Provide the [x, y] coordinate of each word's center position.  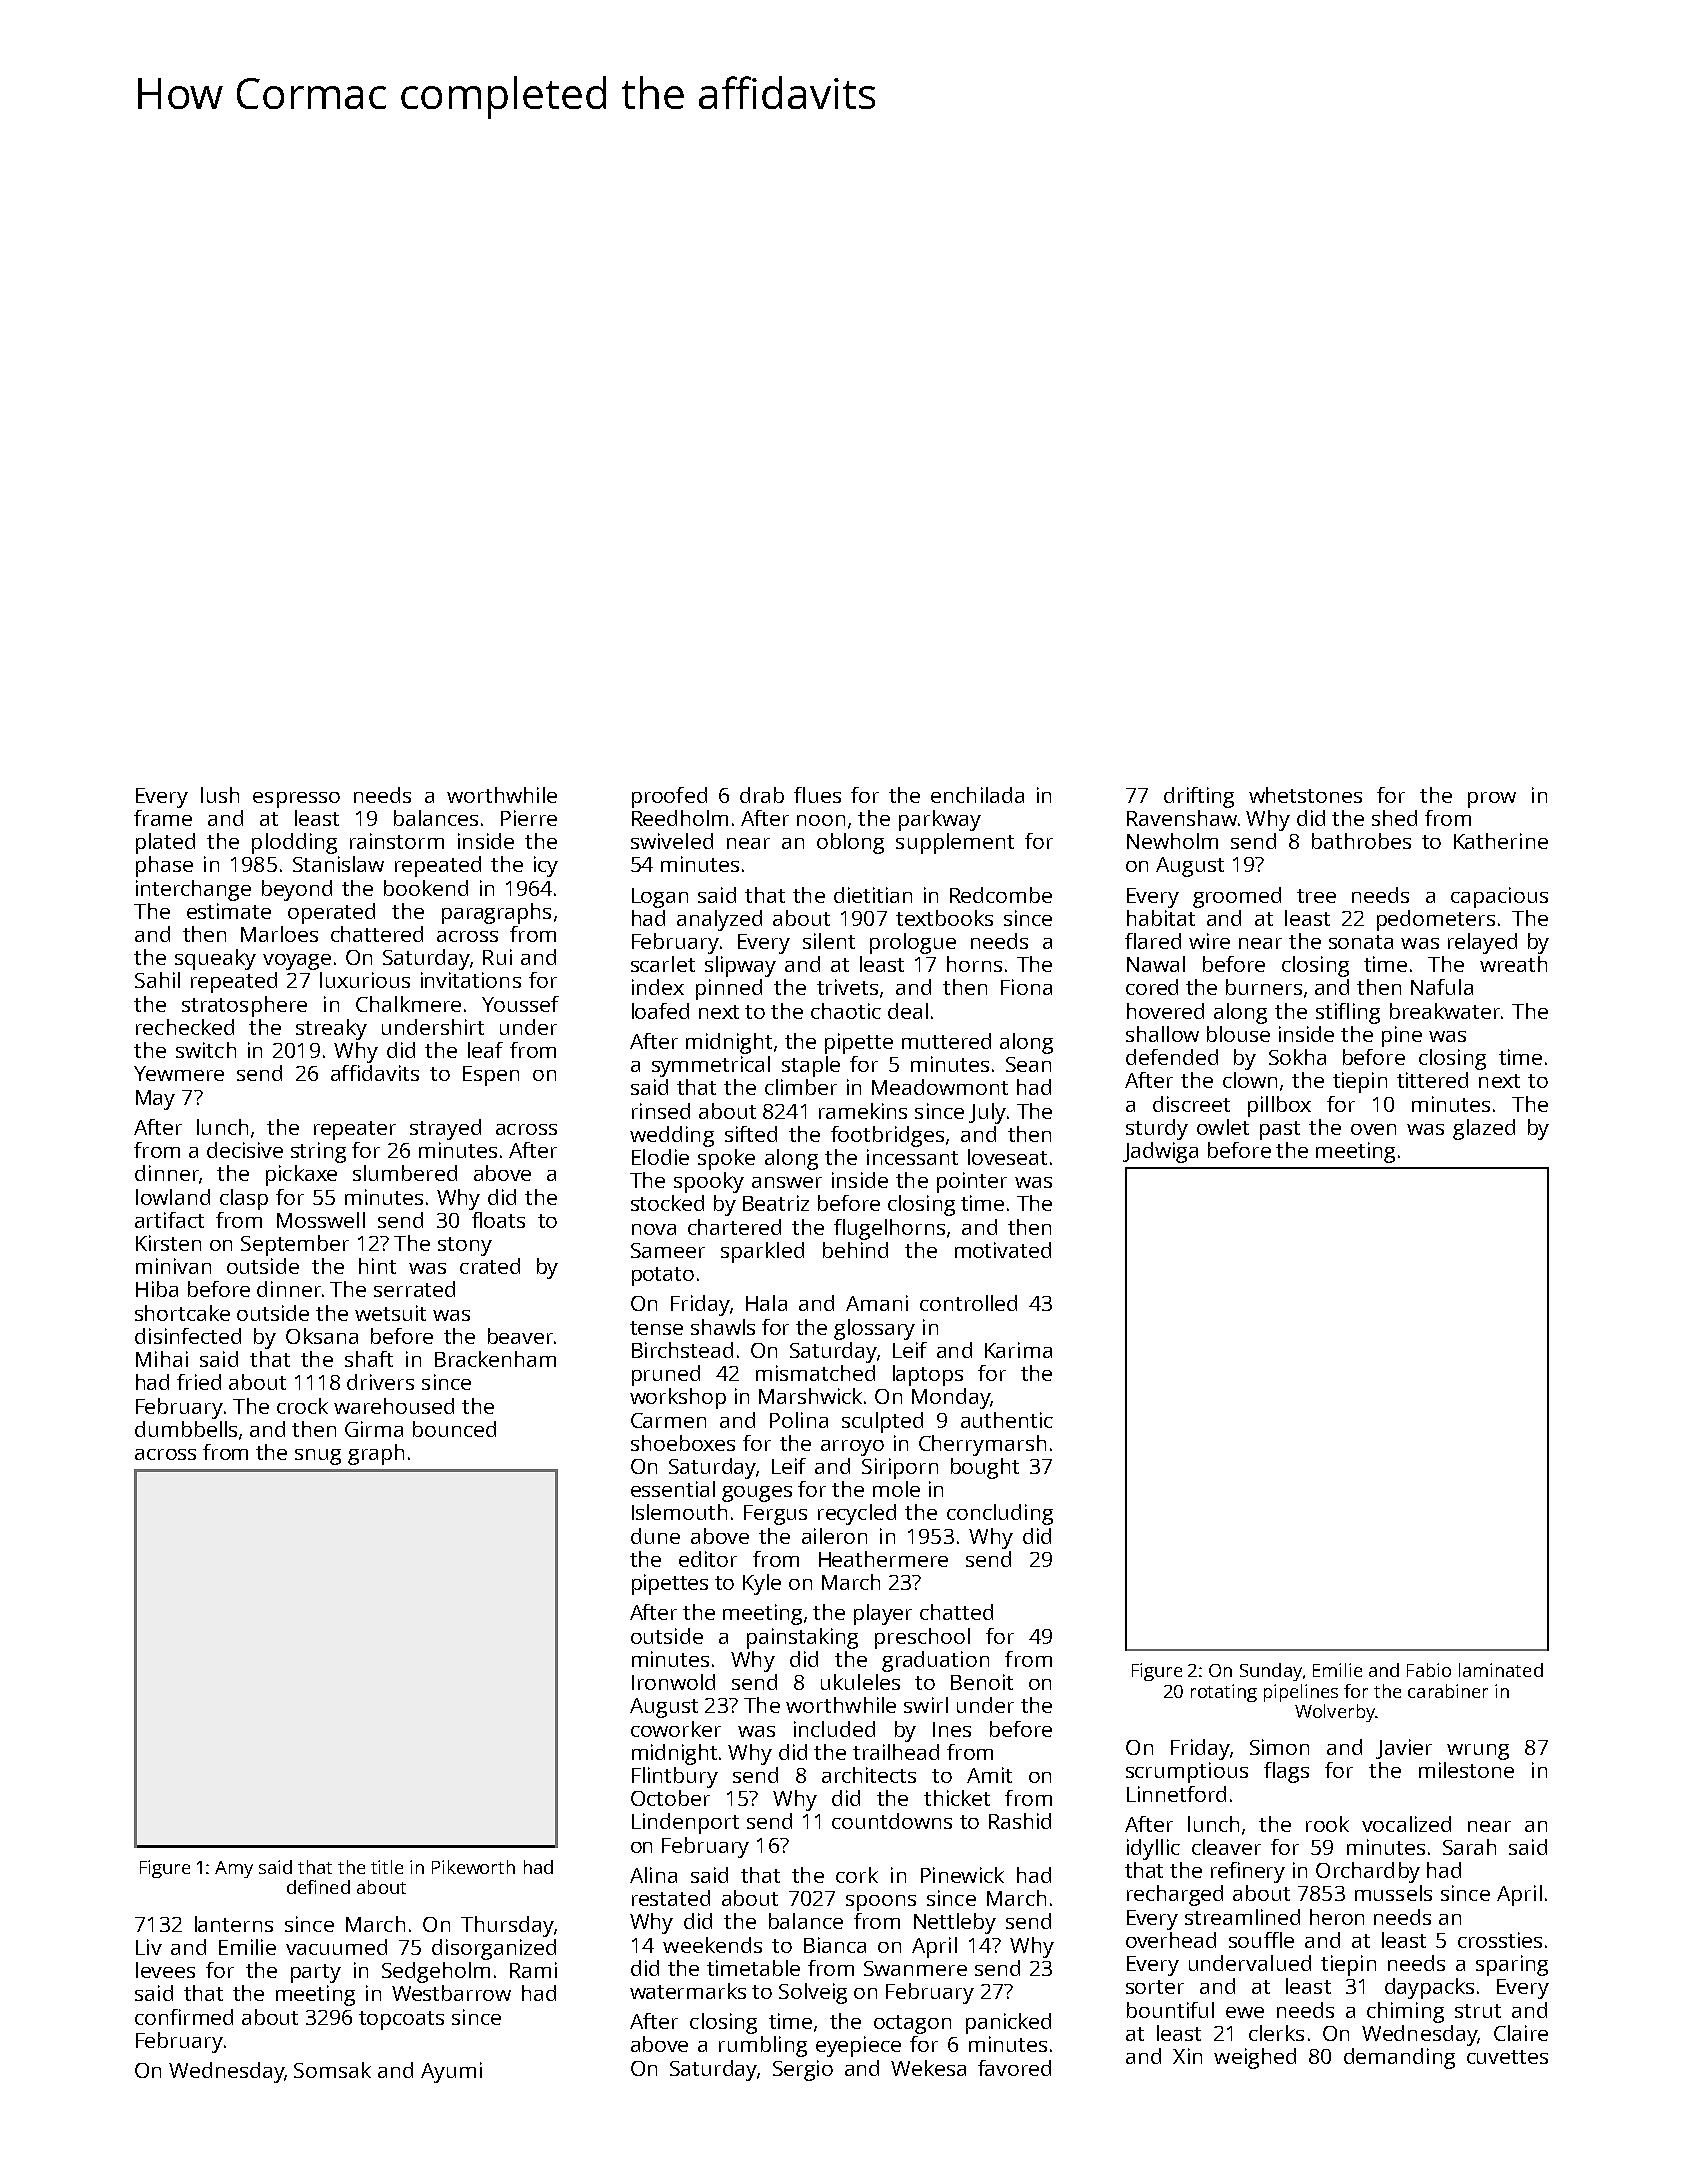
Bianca [835, 1945]
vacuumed [336, 1947]
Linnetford [1176, 1794]
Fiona [1026, 987]
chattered [377, 934]
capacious [1499, 897]
